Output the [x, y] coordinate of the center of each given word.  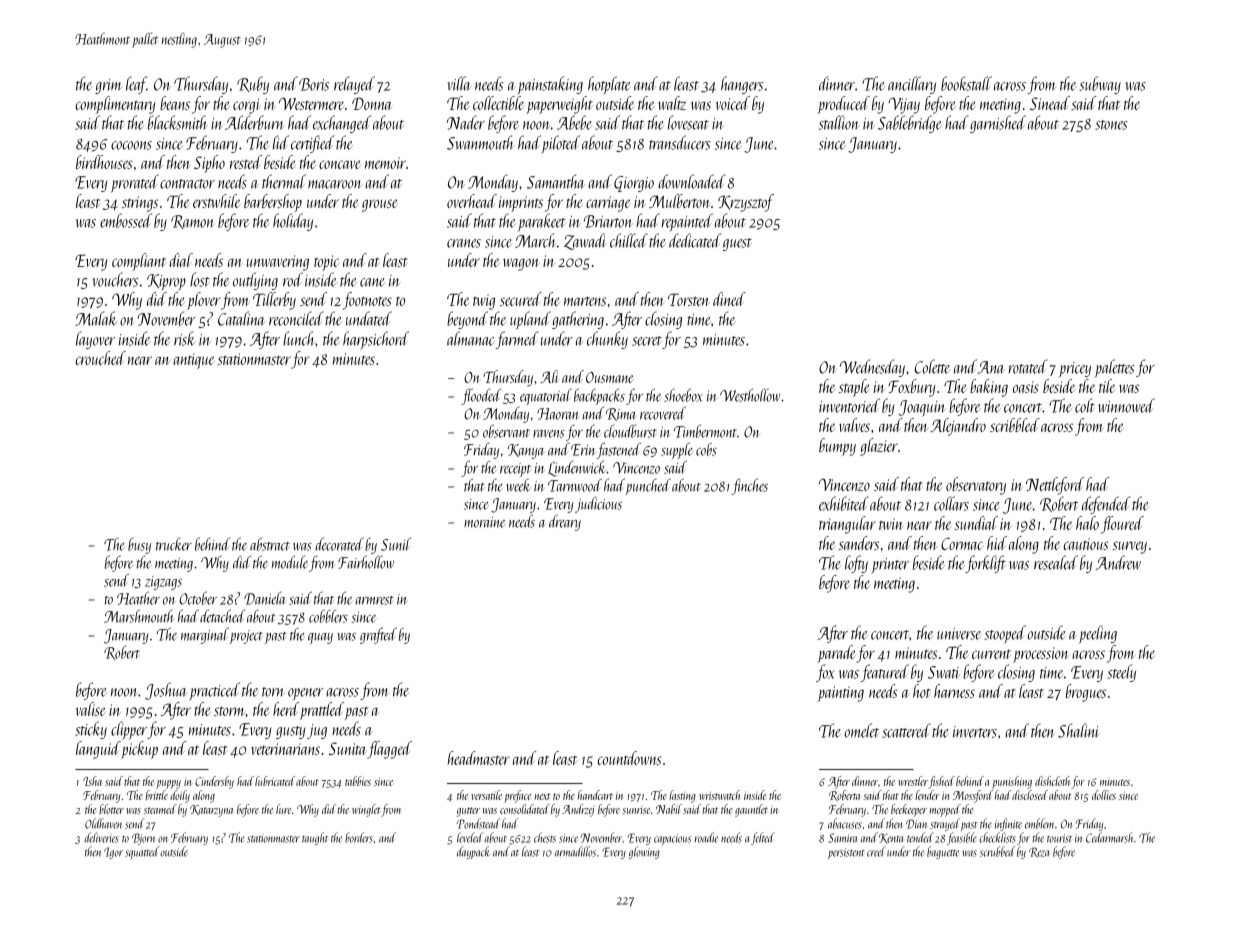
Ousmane [610, 377]
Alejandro [958, 427]
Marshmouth [138, 616]
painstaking [550, 85]
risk [185, 338]
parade [837, 654]
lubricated [275, 781]
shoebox [683, 395]
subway [1100, 85]
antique [193, 361]
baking [989, 388]
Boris [314, 84]
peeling [1098, 634]
